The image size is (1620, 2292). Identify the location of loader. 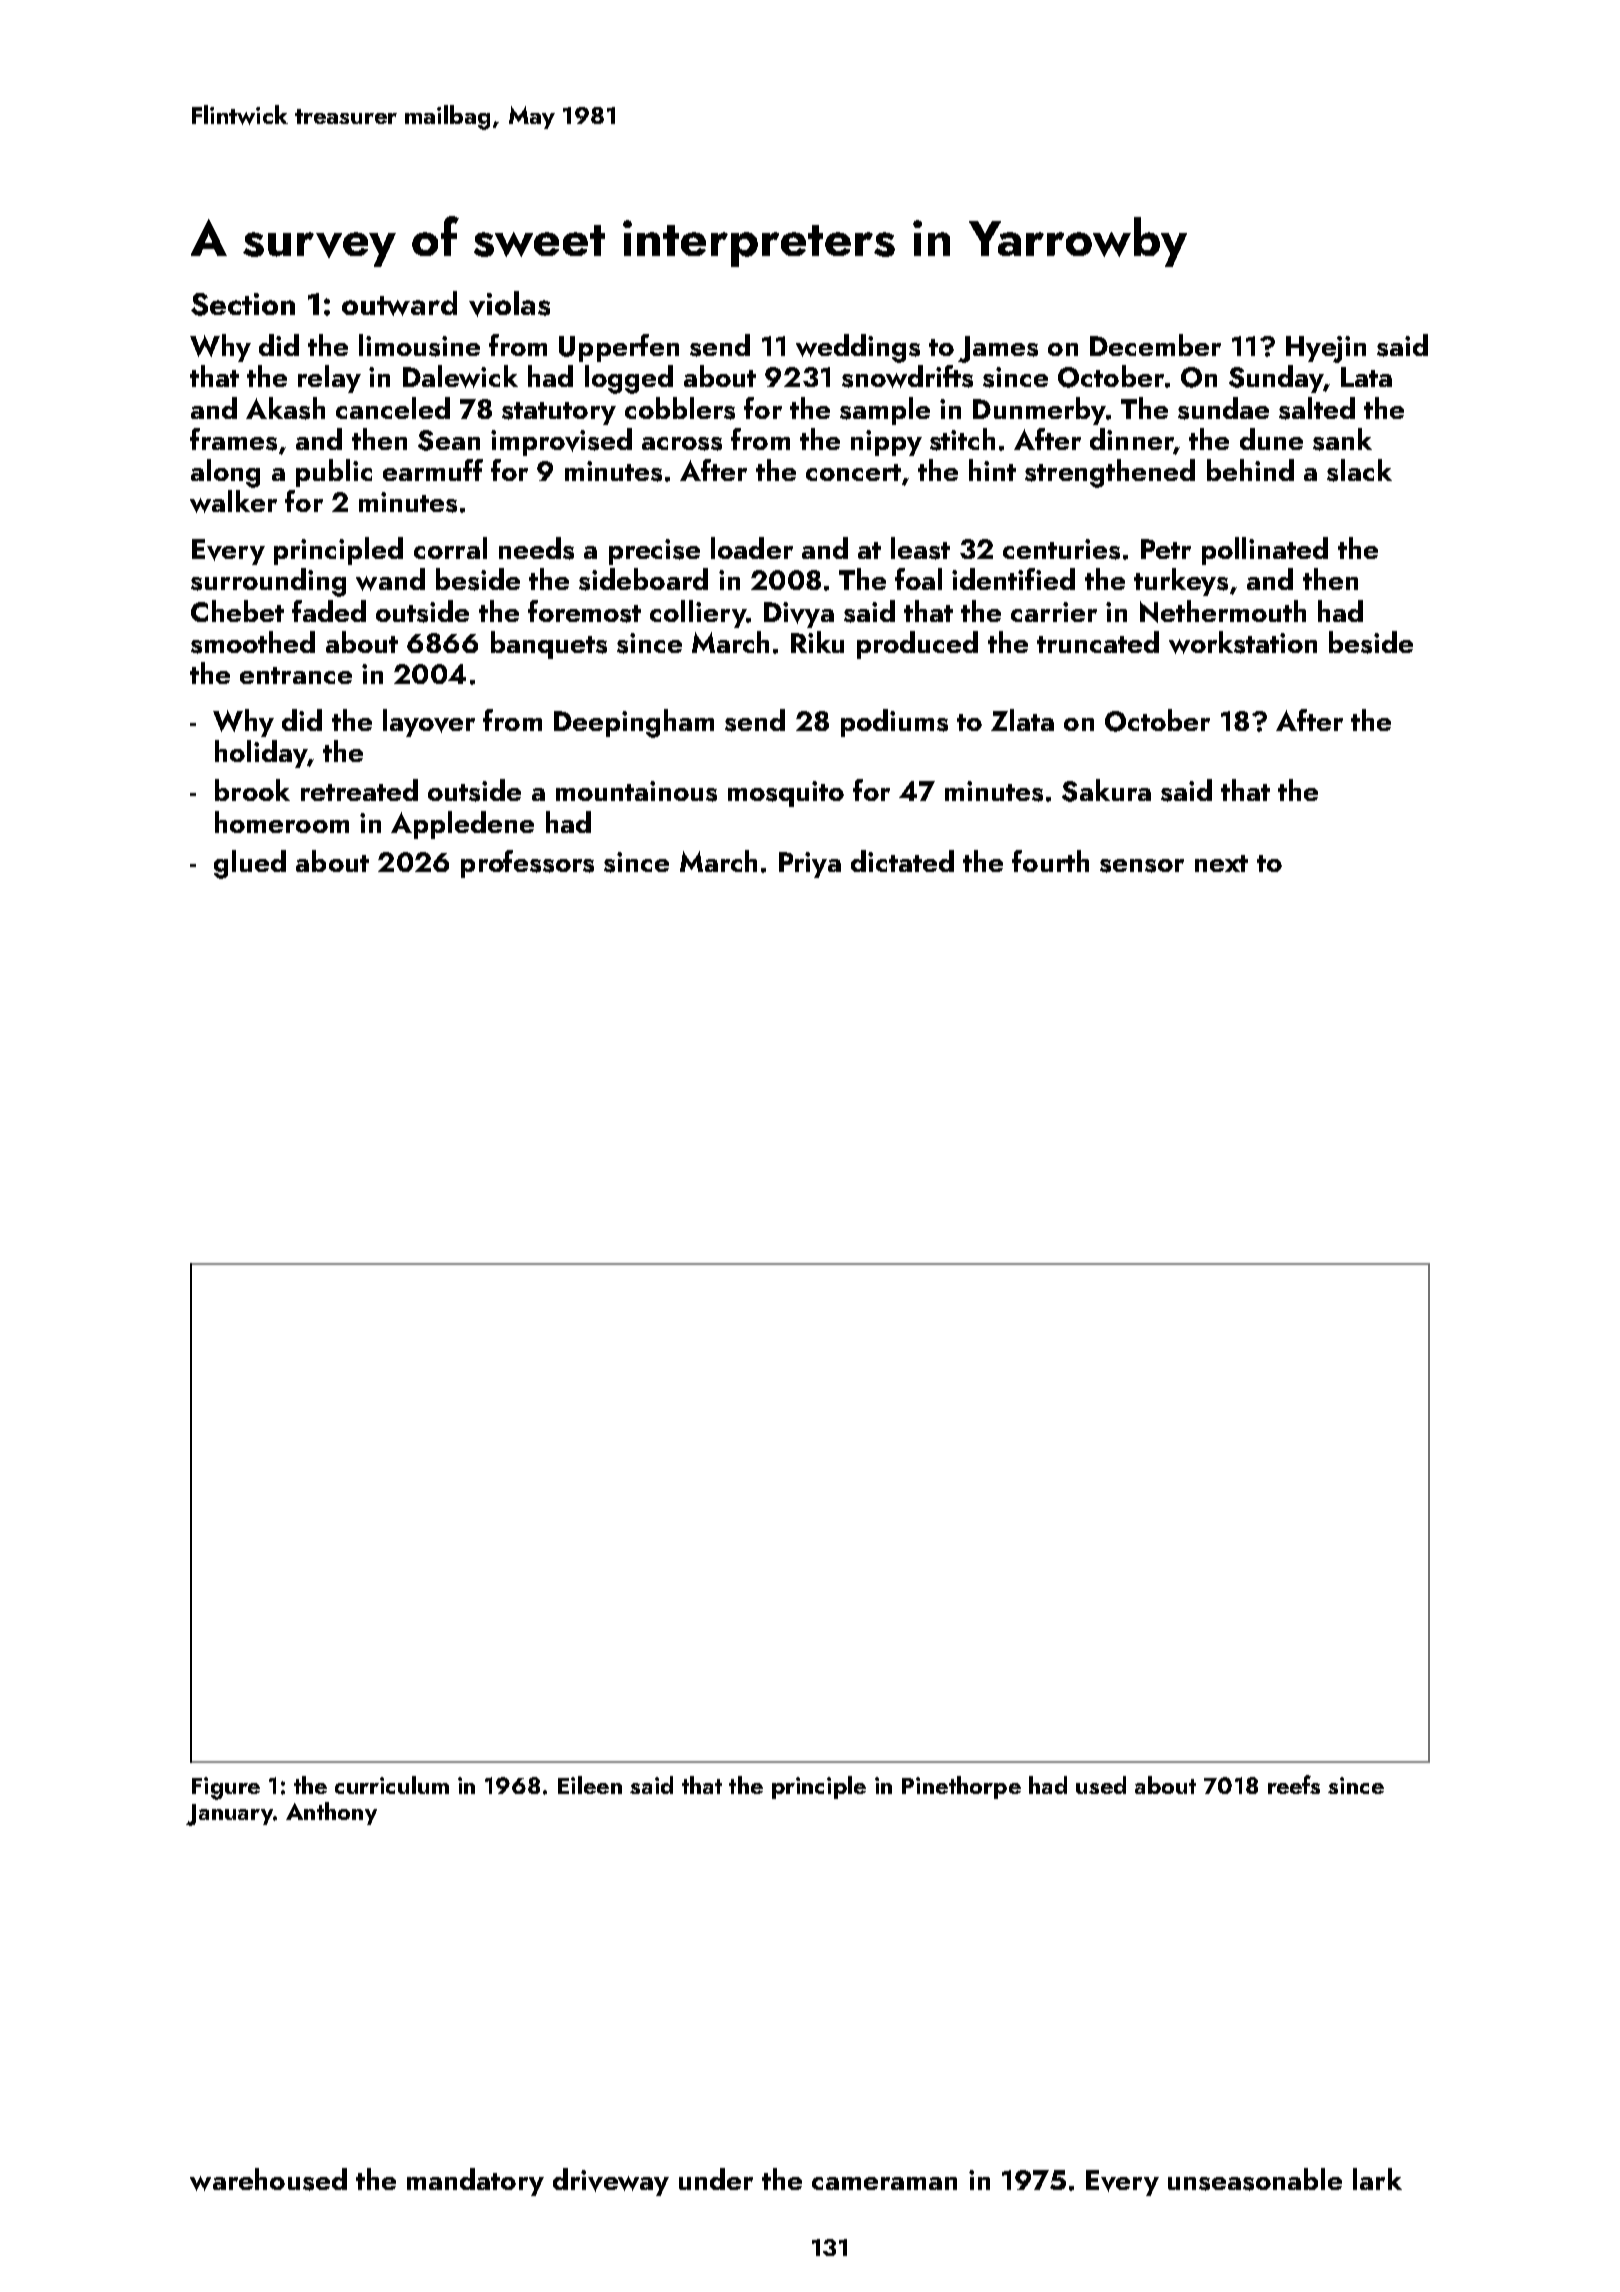
(752, 548).
